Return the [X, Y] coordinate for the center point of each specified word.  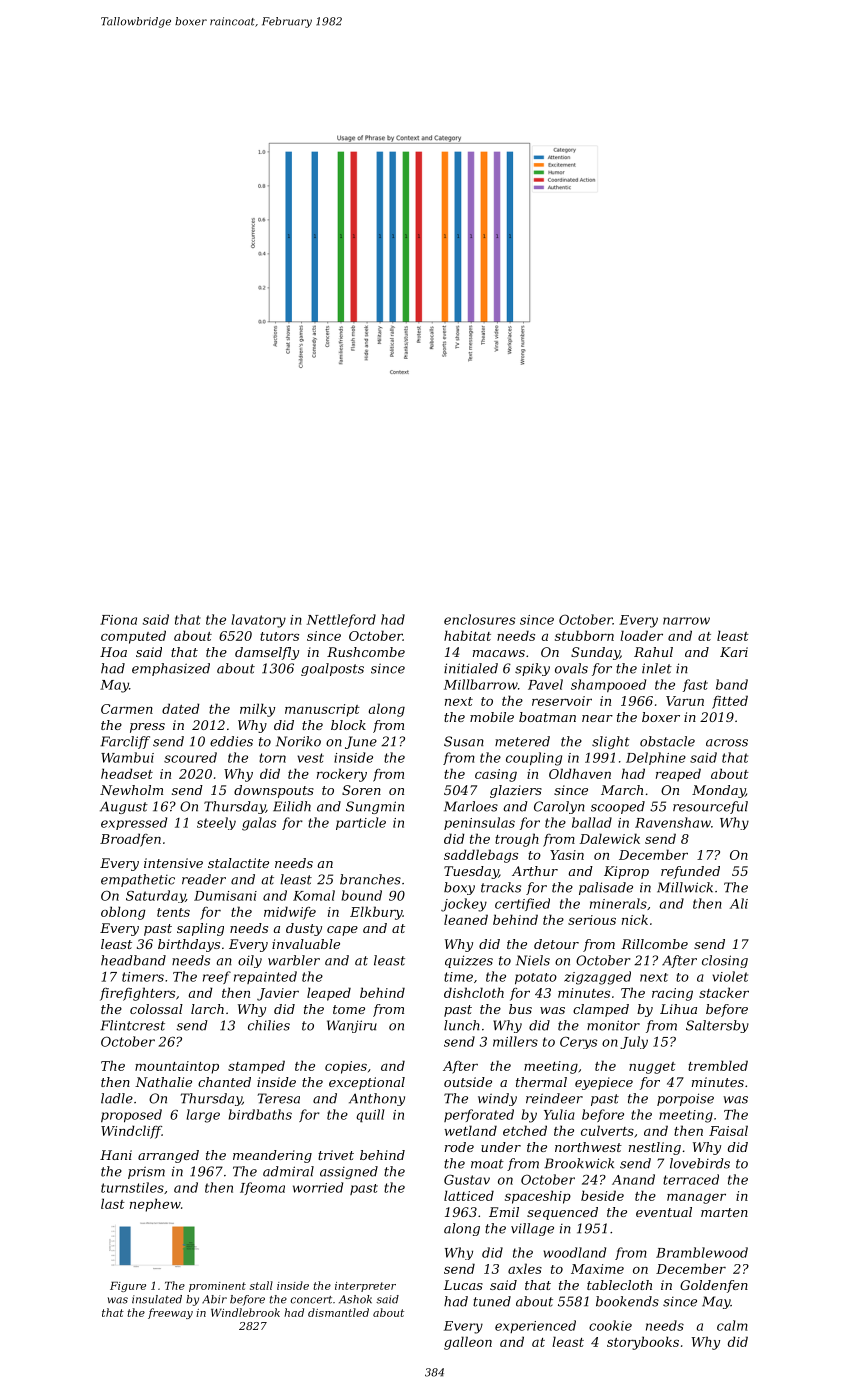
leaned [466, 919]
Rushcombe [366, 652]
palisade [606, 888]
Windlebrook [245, 1312]
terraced [691, 1179]
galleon [468, 1343]
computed [133, 637]
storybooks [643, 1343]
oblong [123, 913]
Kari [734, 652]
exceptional [367, 1083]
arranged [168, 1156]
